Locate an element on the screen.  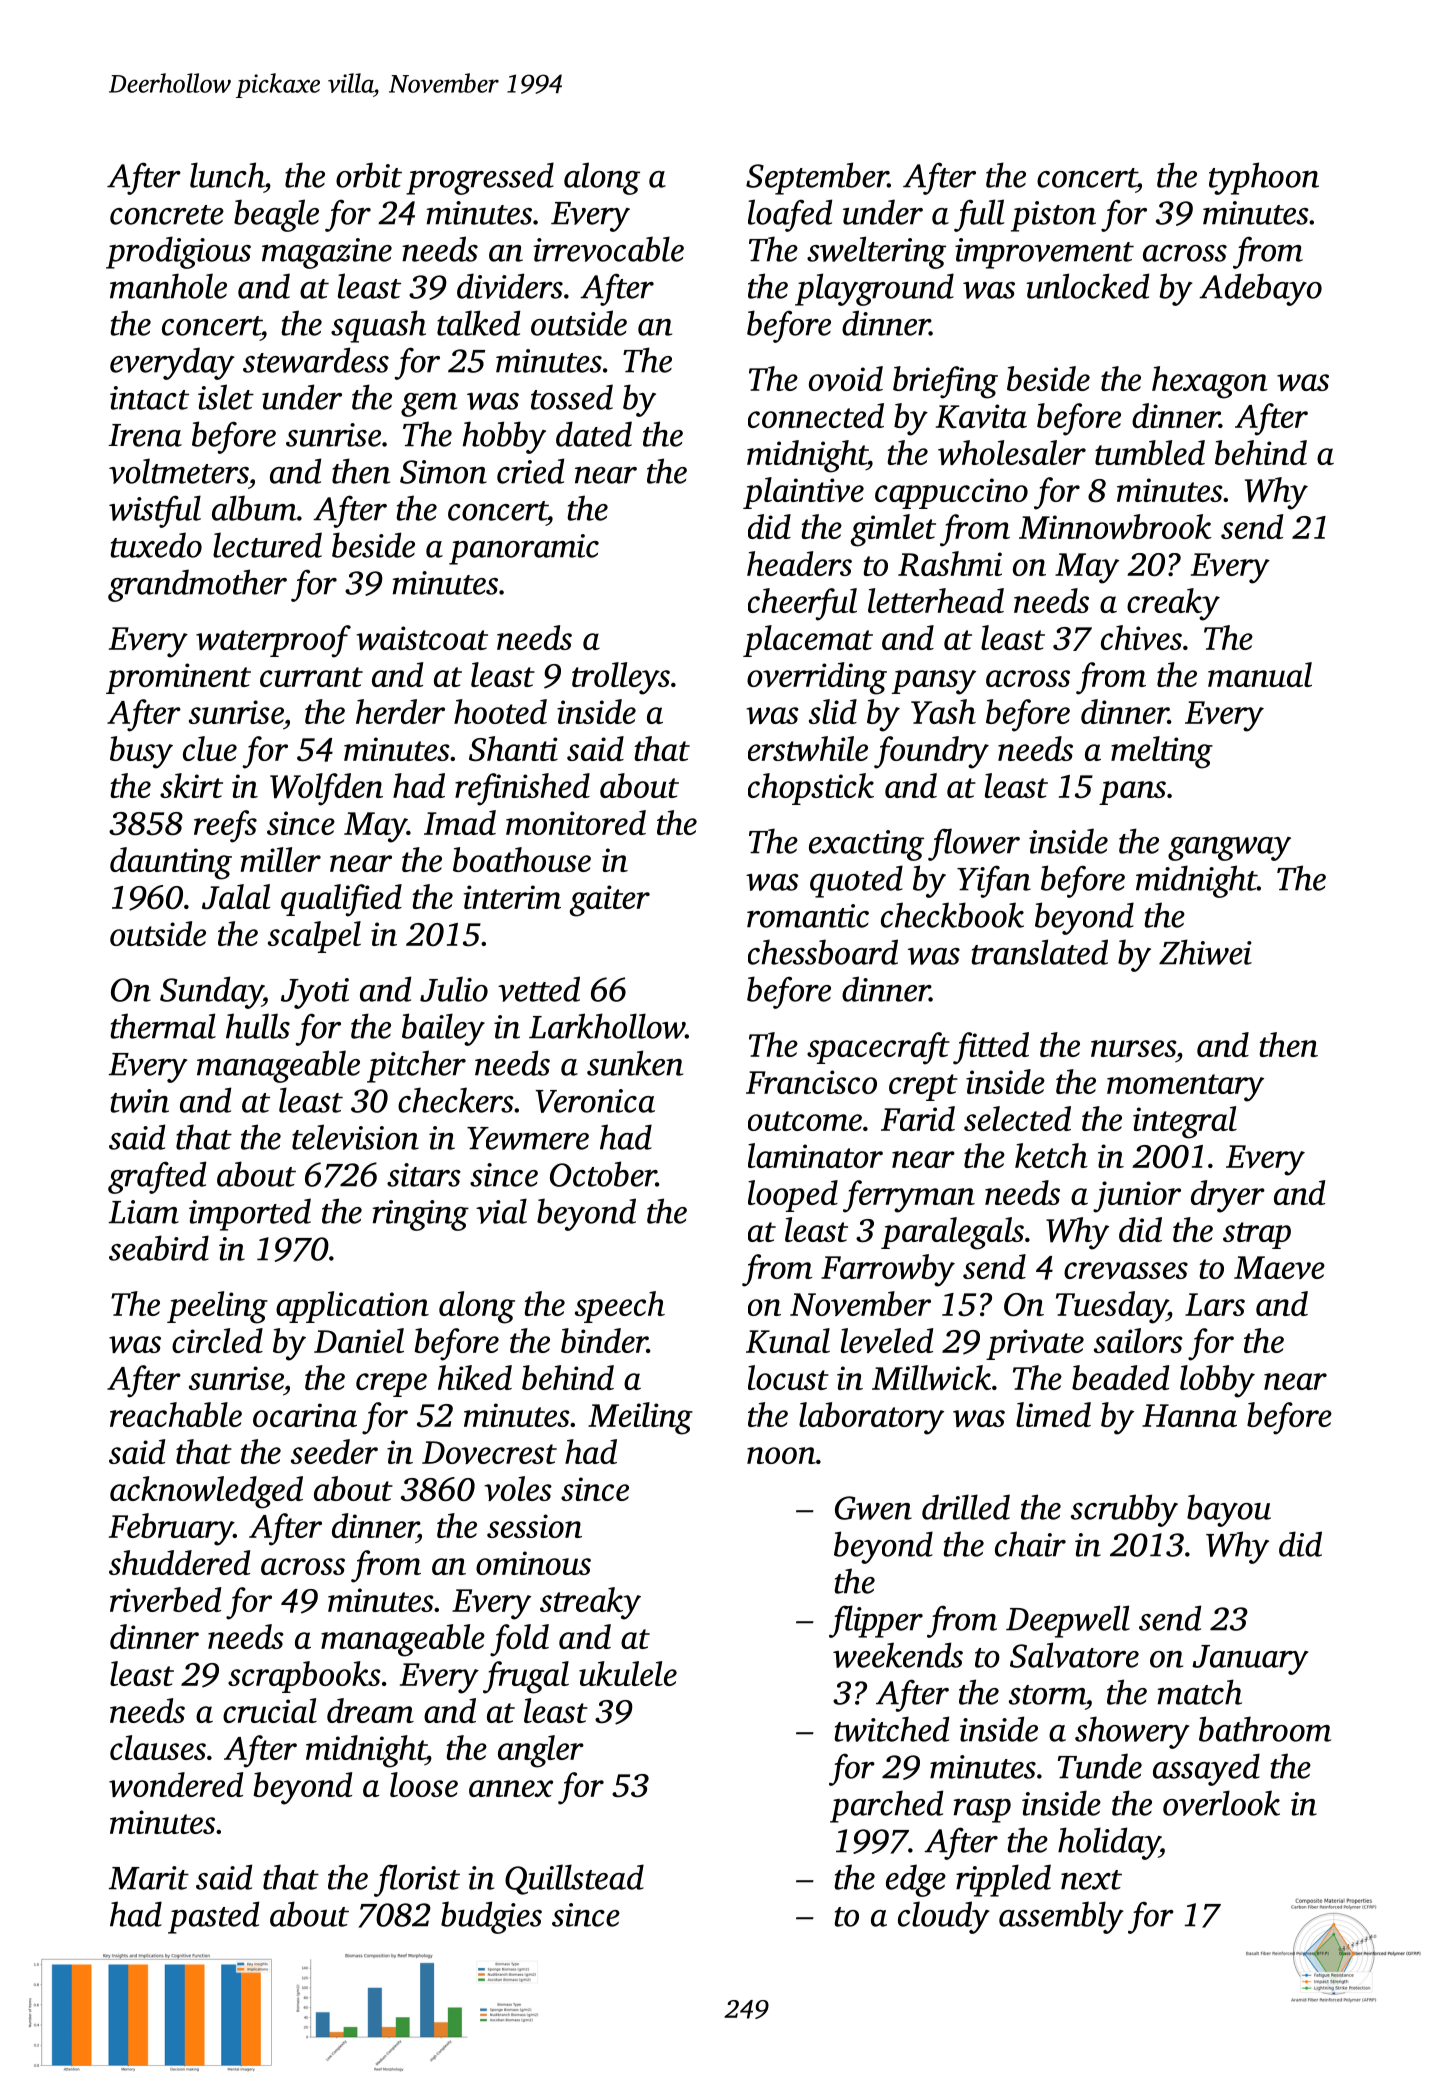
Minnowbrook is located at coordinates (1115, 526).
